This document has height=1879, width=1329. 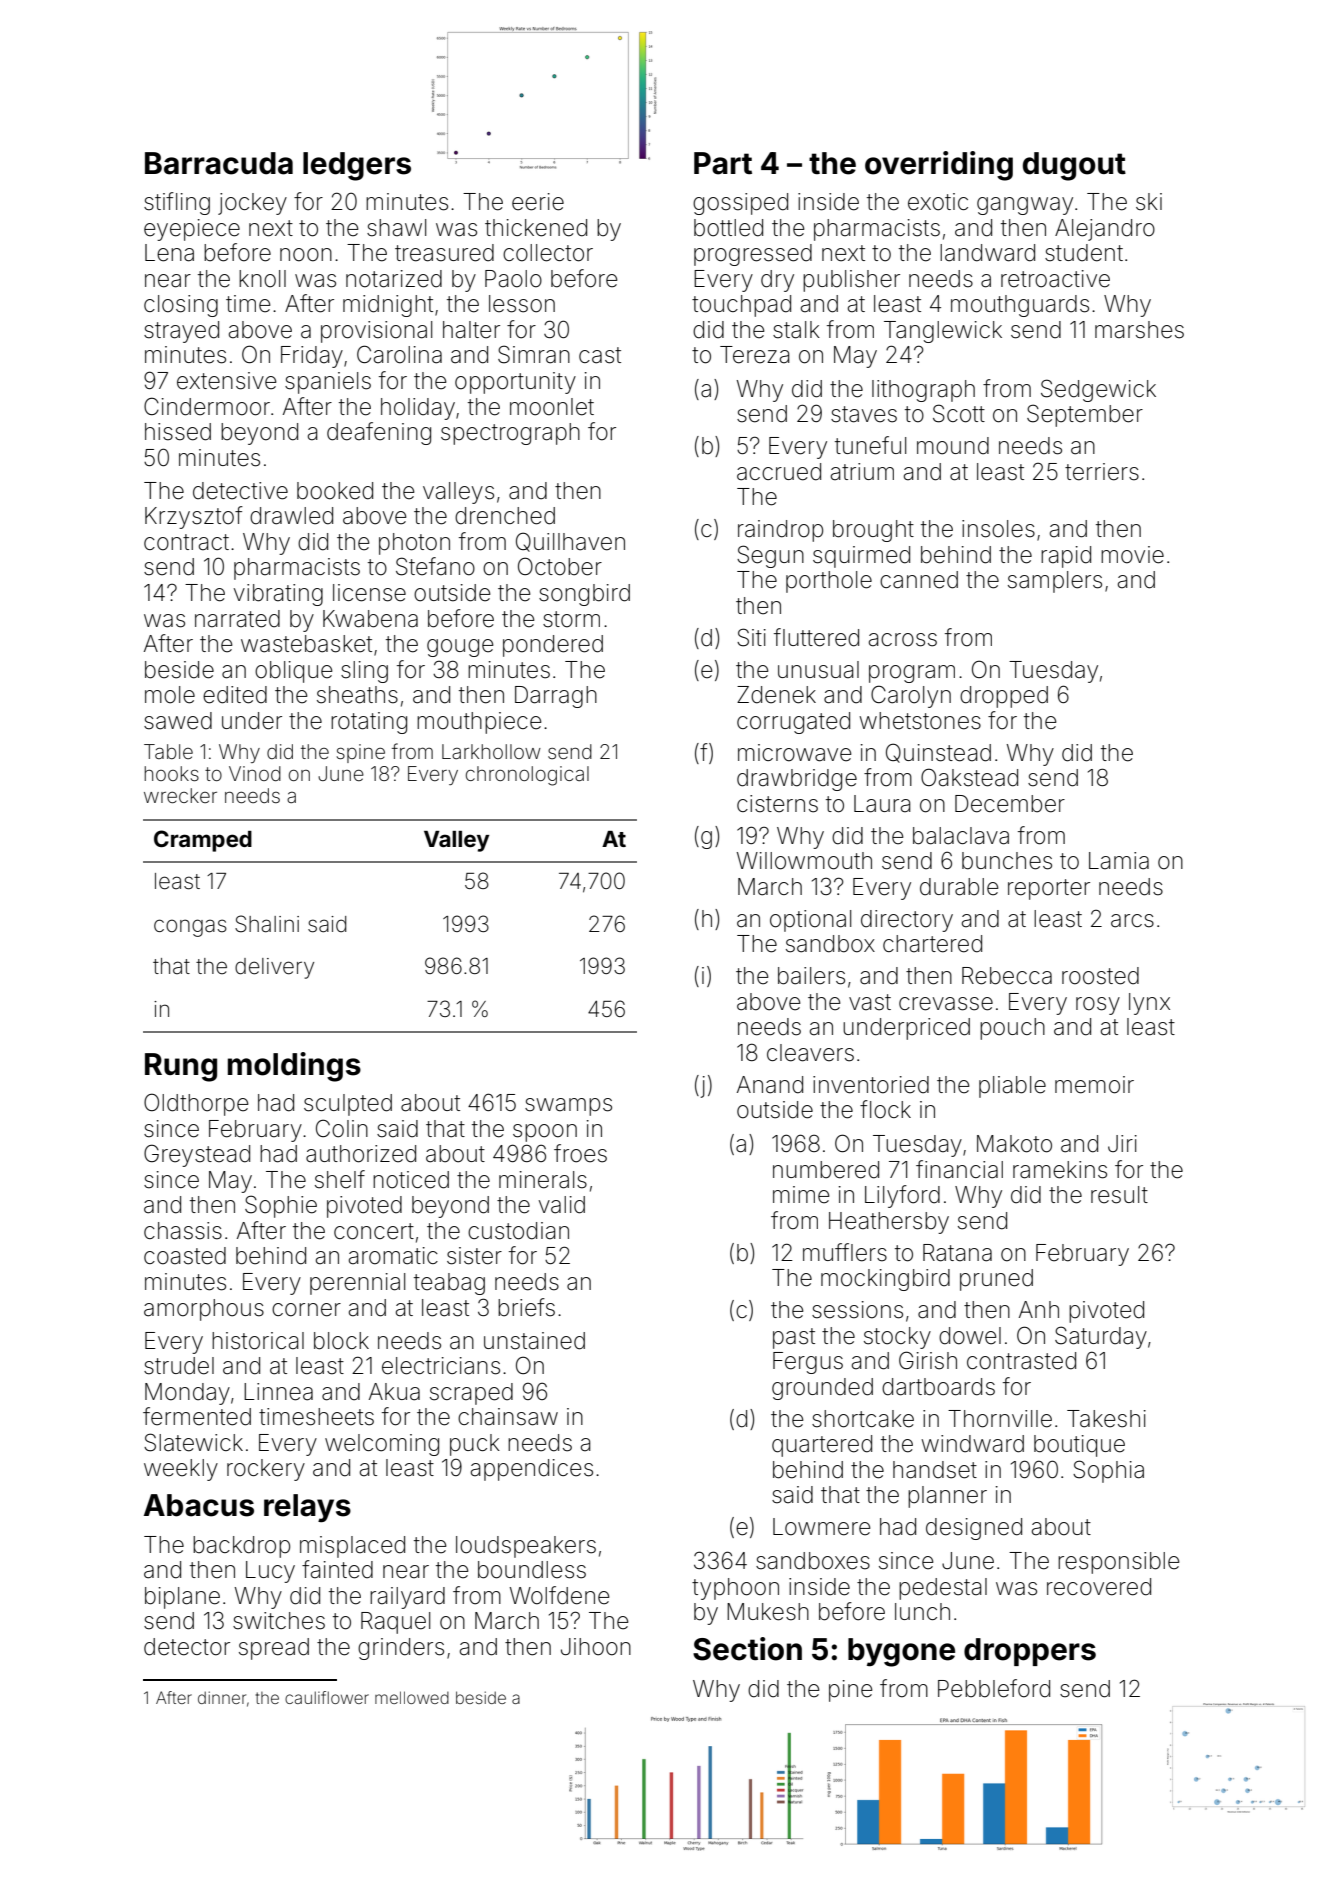 I want to click on cauliflower, so click(x=327, y=1697).
